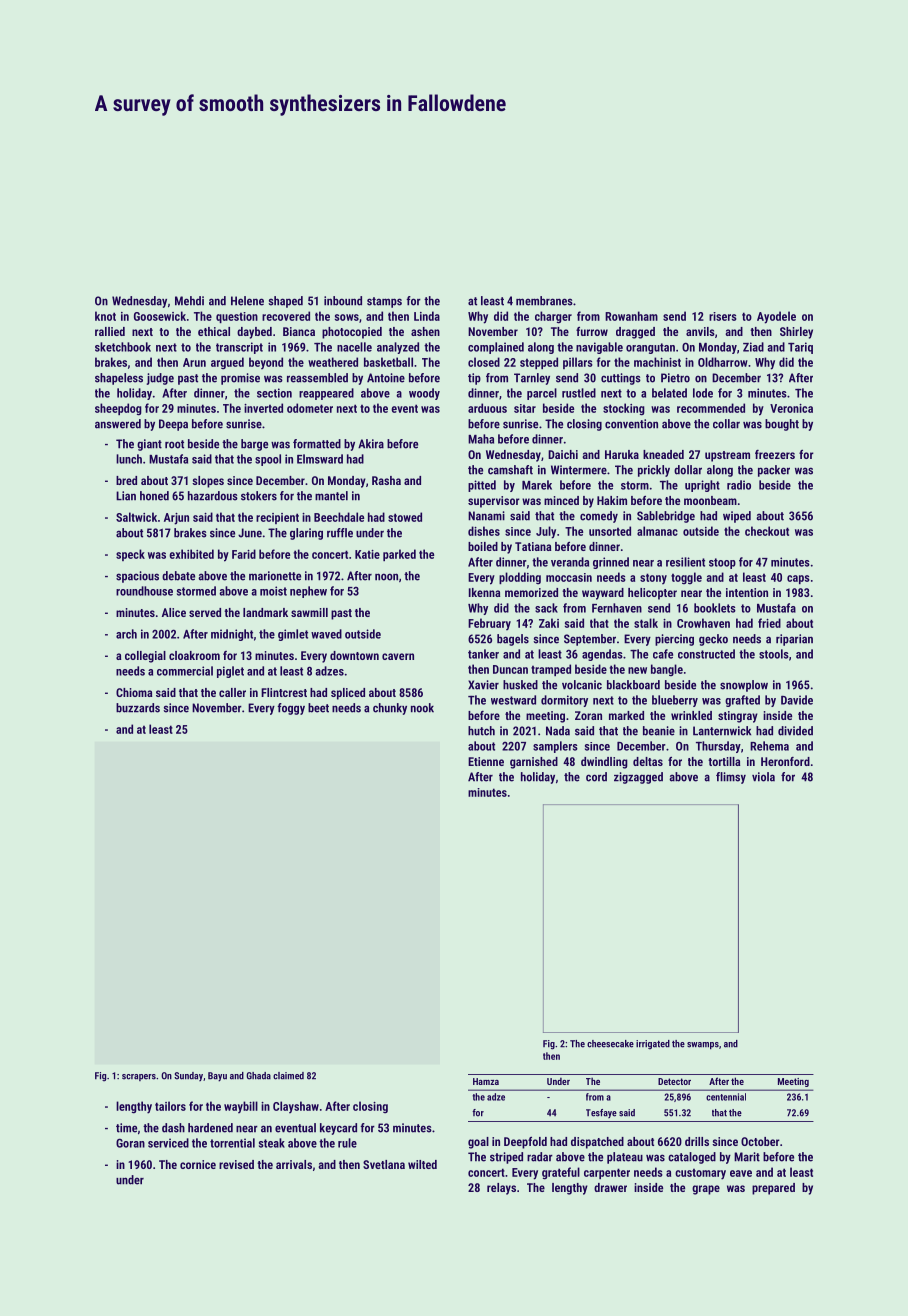  What do you see at coordinates (227, 363) in the document?
I see `argued` at bounding box center [227, 363].
